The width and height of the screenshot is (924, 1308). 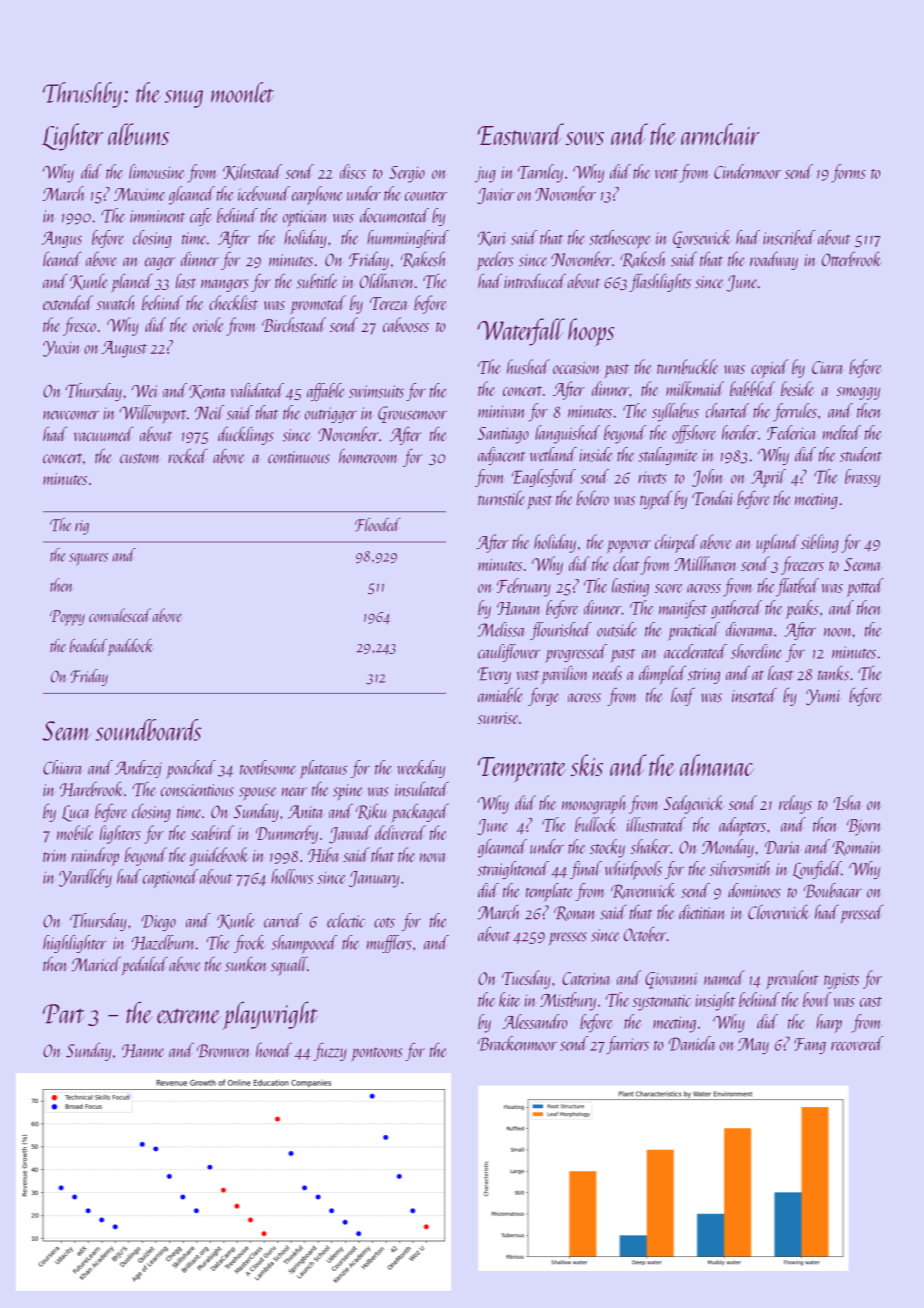 I want to click on cleat, so click(x=626, y=563).
